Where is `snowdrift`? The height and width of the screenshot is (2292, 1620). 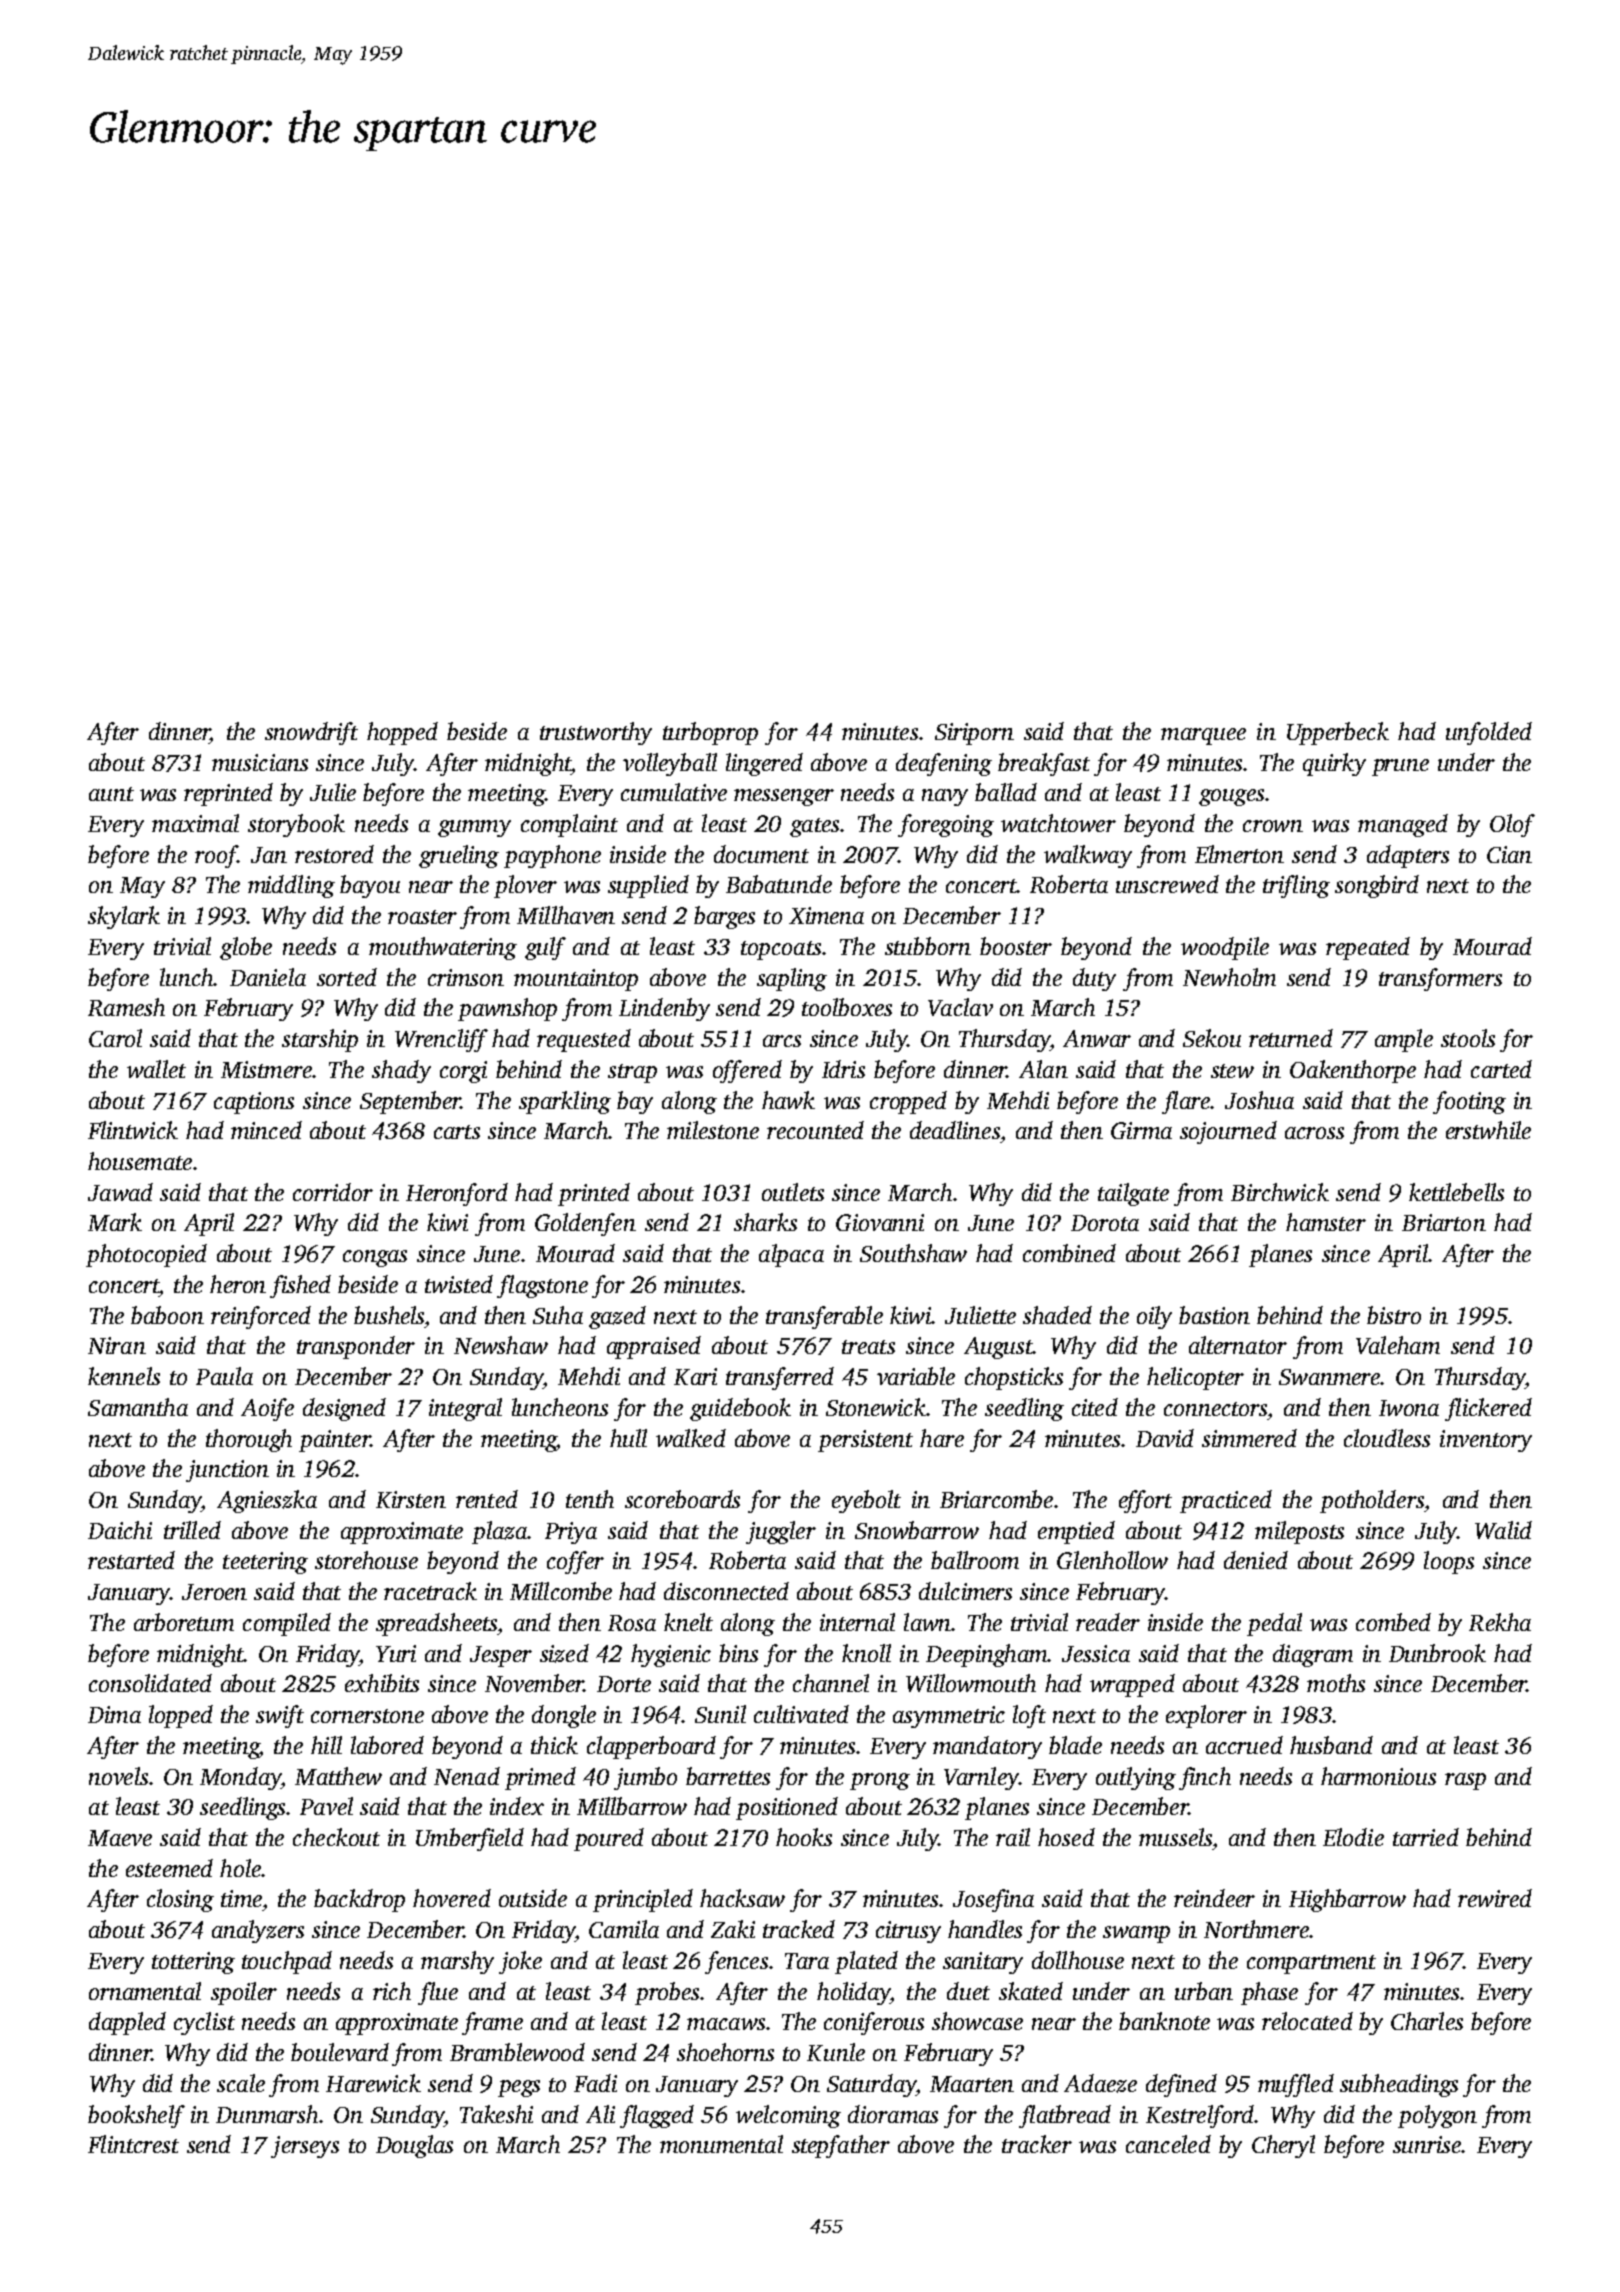 snowdrift is located at coordinates (311, 733).
